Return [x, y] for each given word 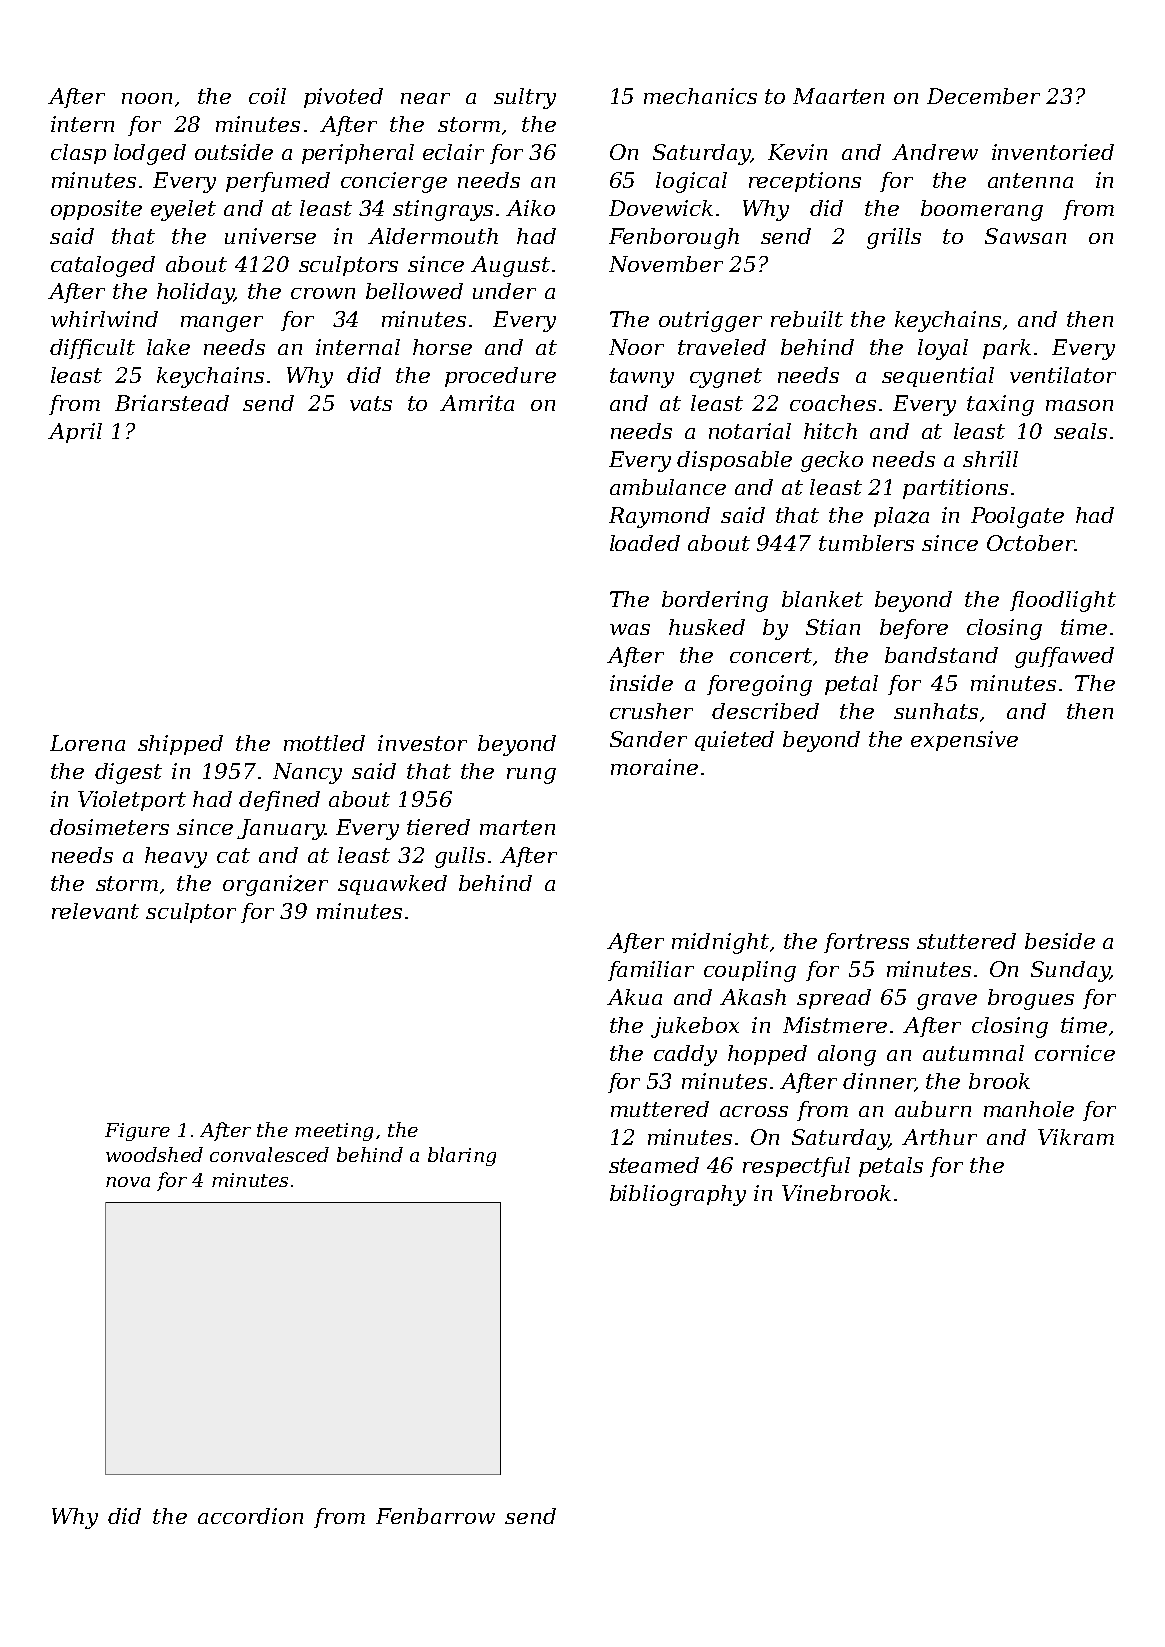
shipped [180, 745]
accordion [250, 1516]
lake [168, 347]
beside [1060, 941]
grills [894, 238]
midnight [720, 943]
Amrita [477, 403]
